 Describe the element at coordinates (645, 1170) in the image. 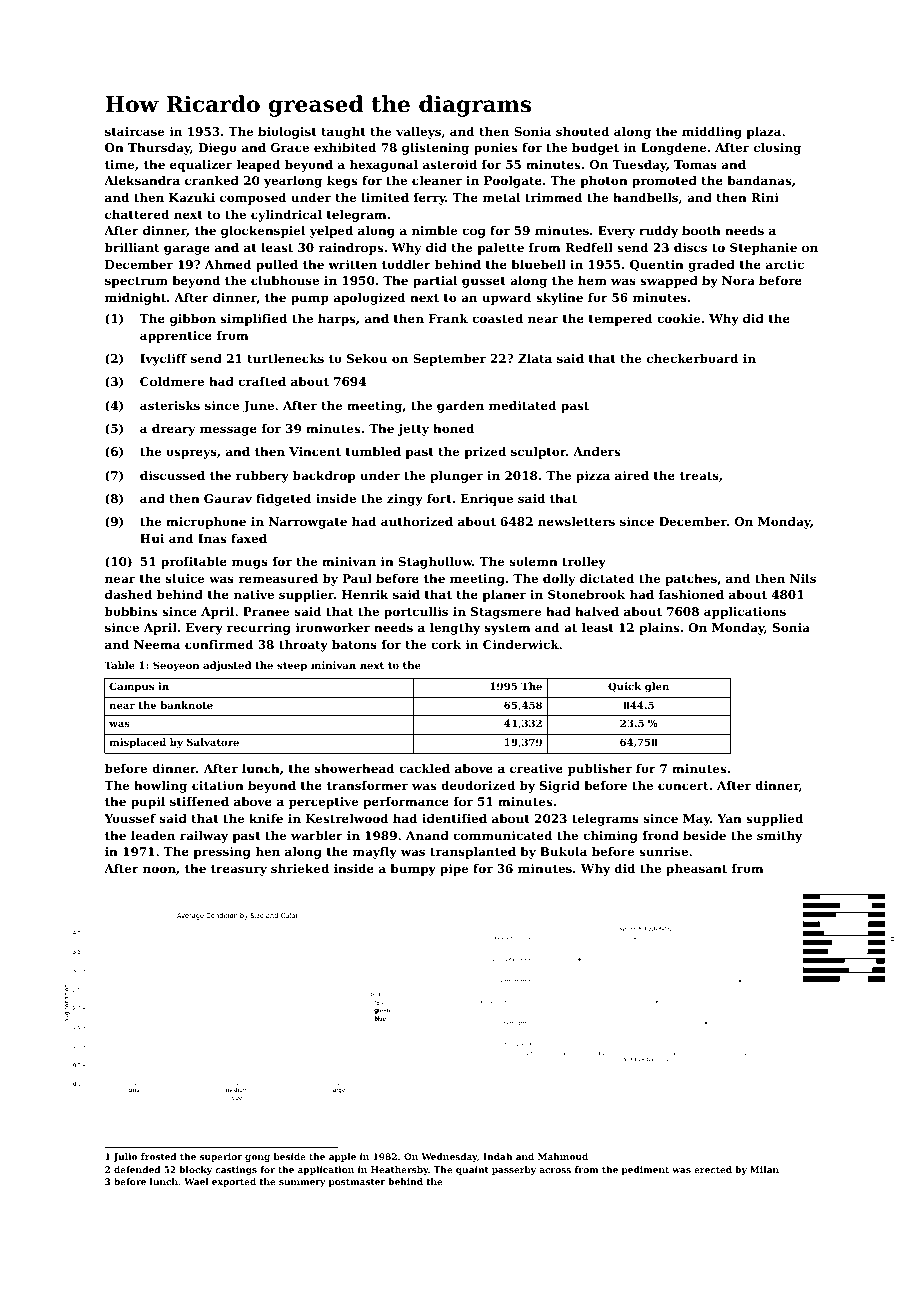

I see `pediment` at that location.
